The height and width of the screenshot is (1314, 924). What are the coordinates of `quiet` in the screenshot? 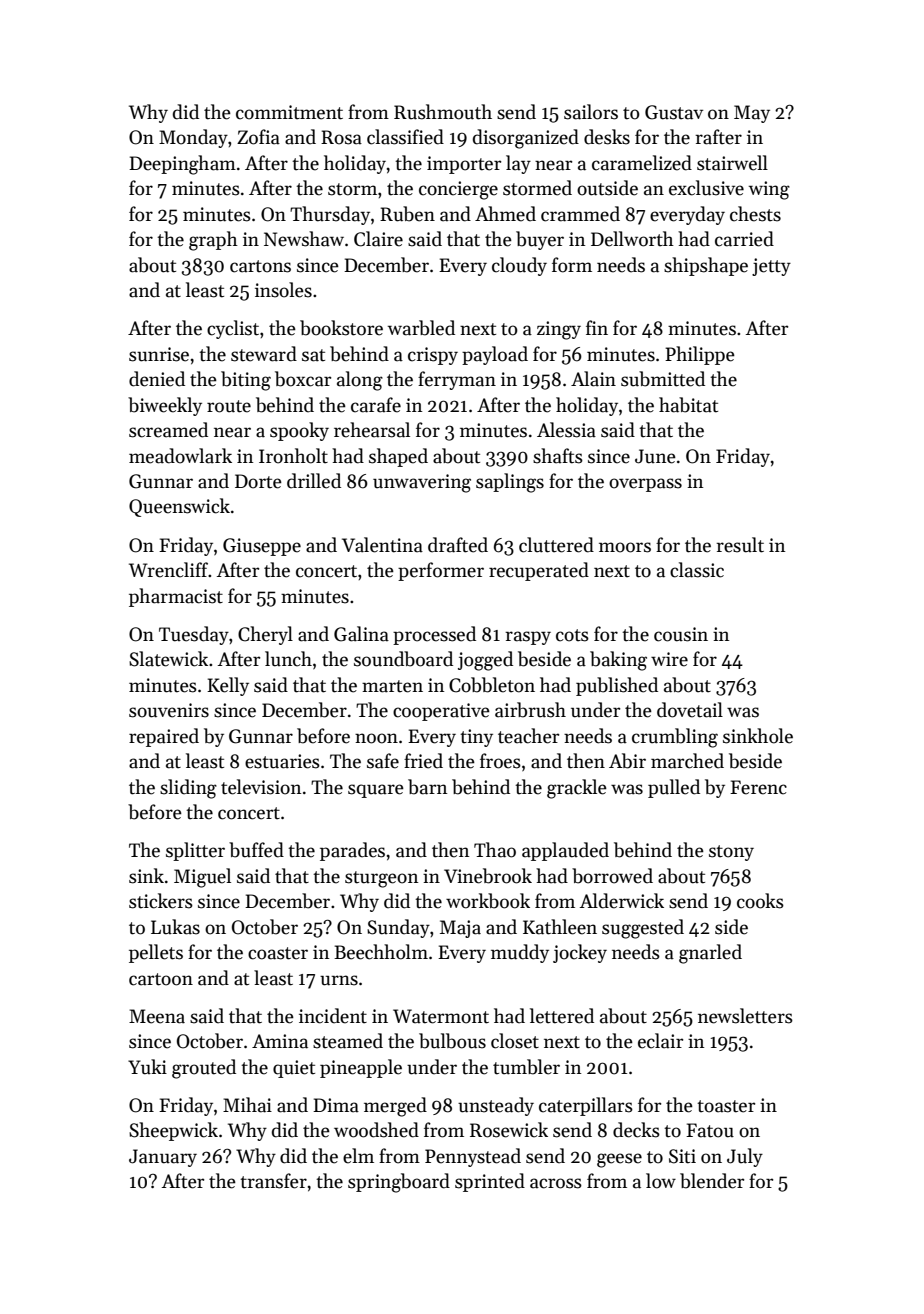 It's located at (294, 1069).
